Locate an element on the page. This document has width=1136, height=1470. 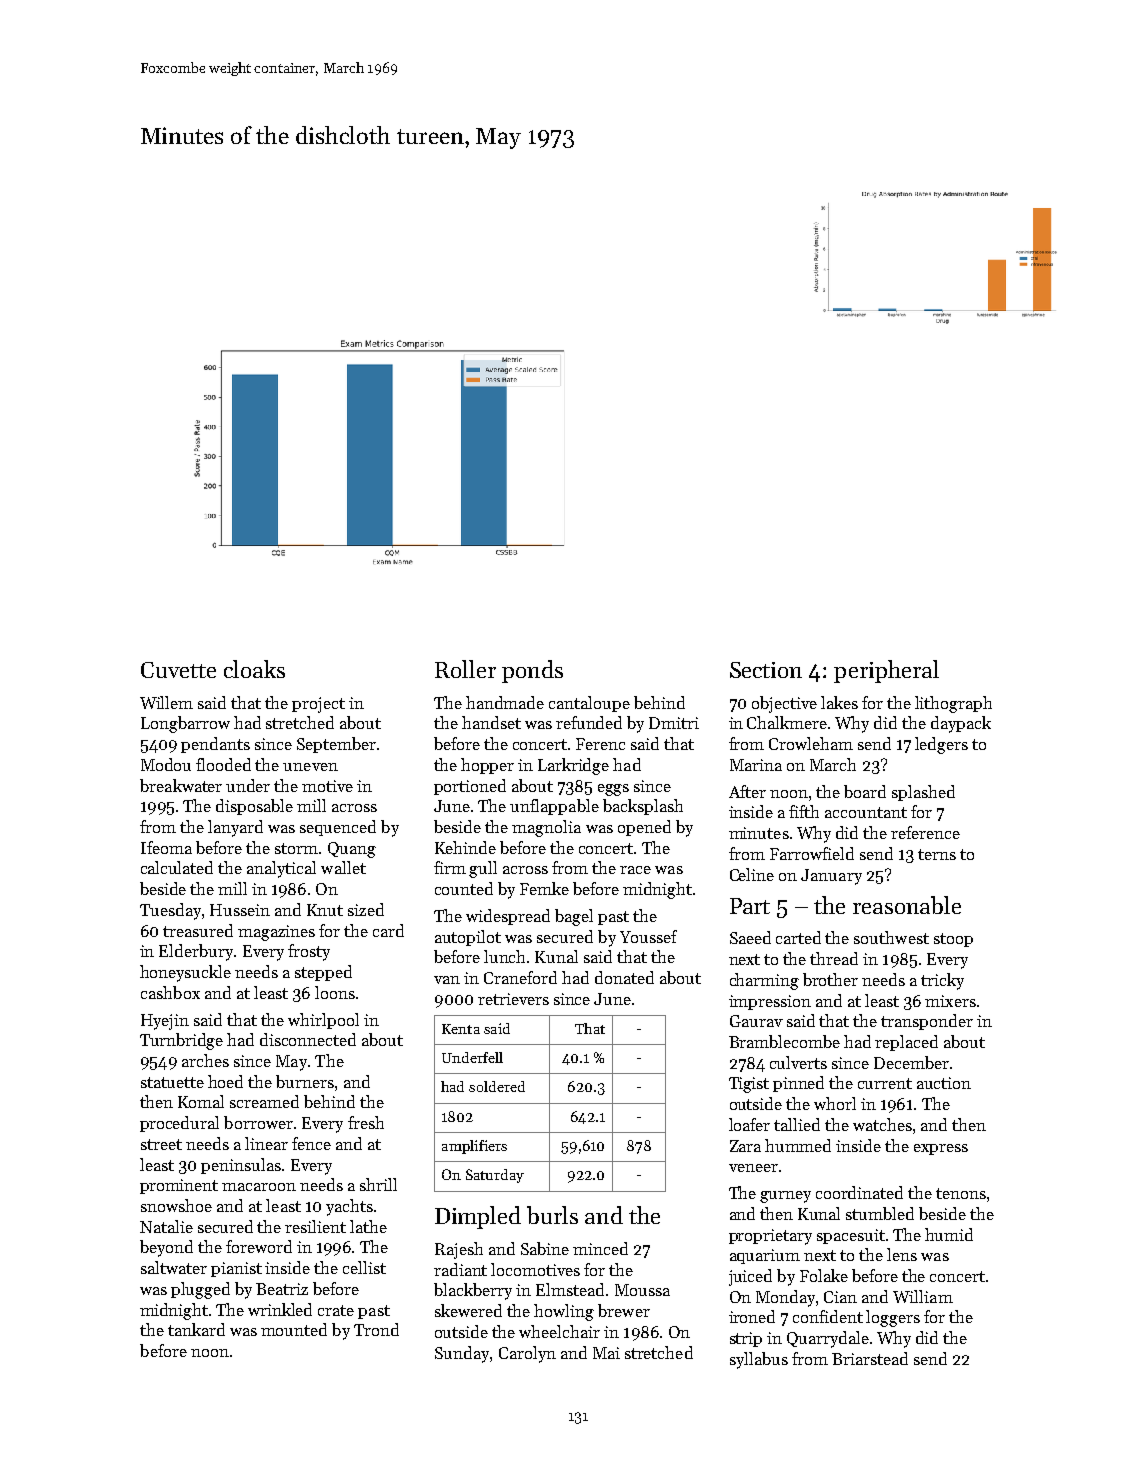
disconnected is located at coordinates (308, 1039).
